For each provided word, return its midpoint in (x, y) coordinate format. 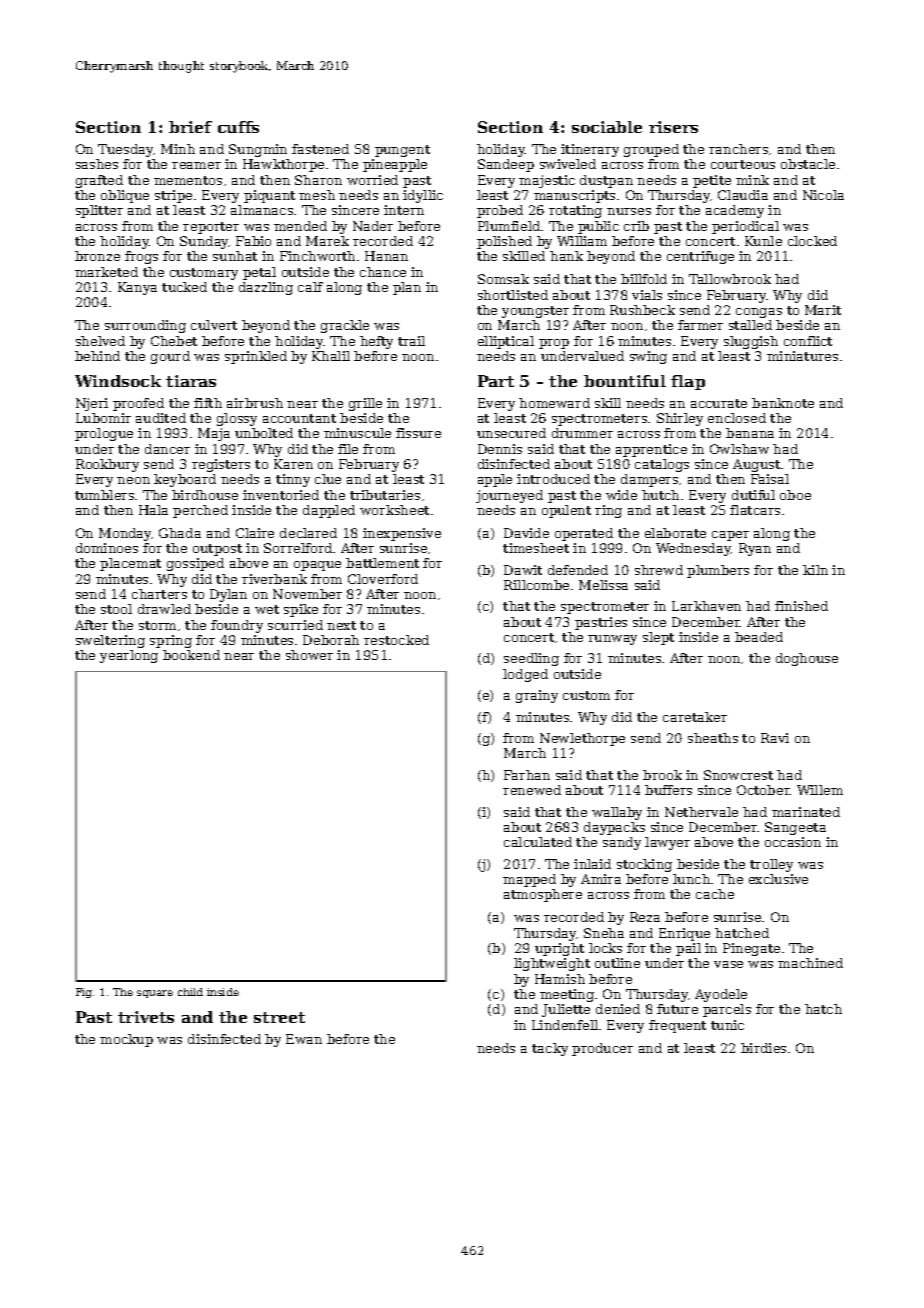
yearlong (129, 656)
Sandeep (506, 165)
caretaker (695, 717)
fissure (418, 433)
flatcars (755, 510)
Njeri (92, 404)
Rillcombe (536, 585)
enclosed (737, 418)
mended (300, 226)
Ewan (304, 1039)
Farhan (527, 775)
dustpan (606, 181)
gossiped (195, 564)
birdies (763, 1048)
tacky (550, 1049)
